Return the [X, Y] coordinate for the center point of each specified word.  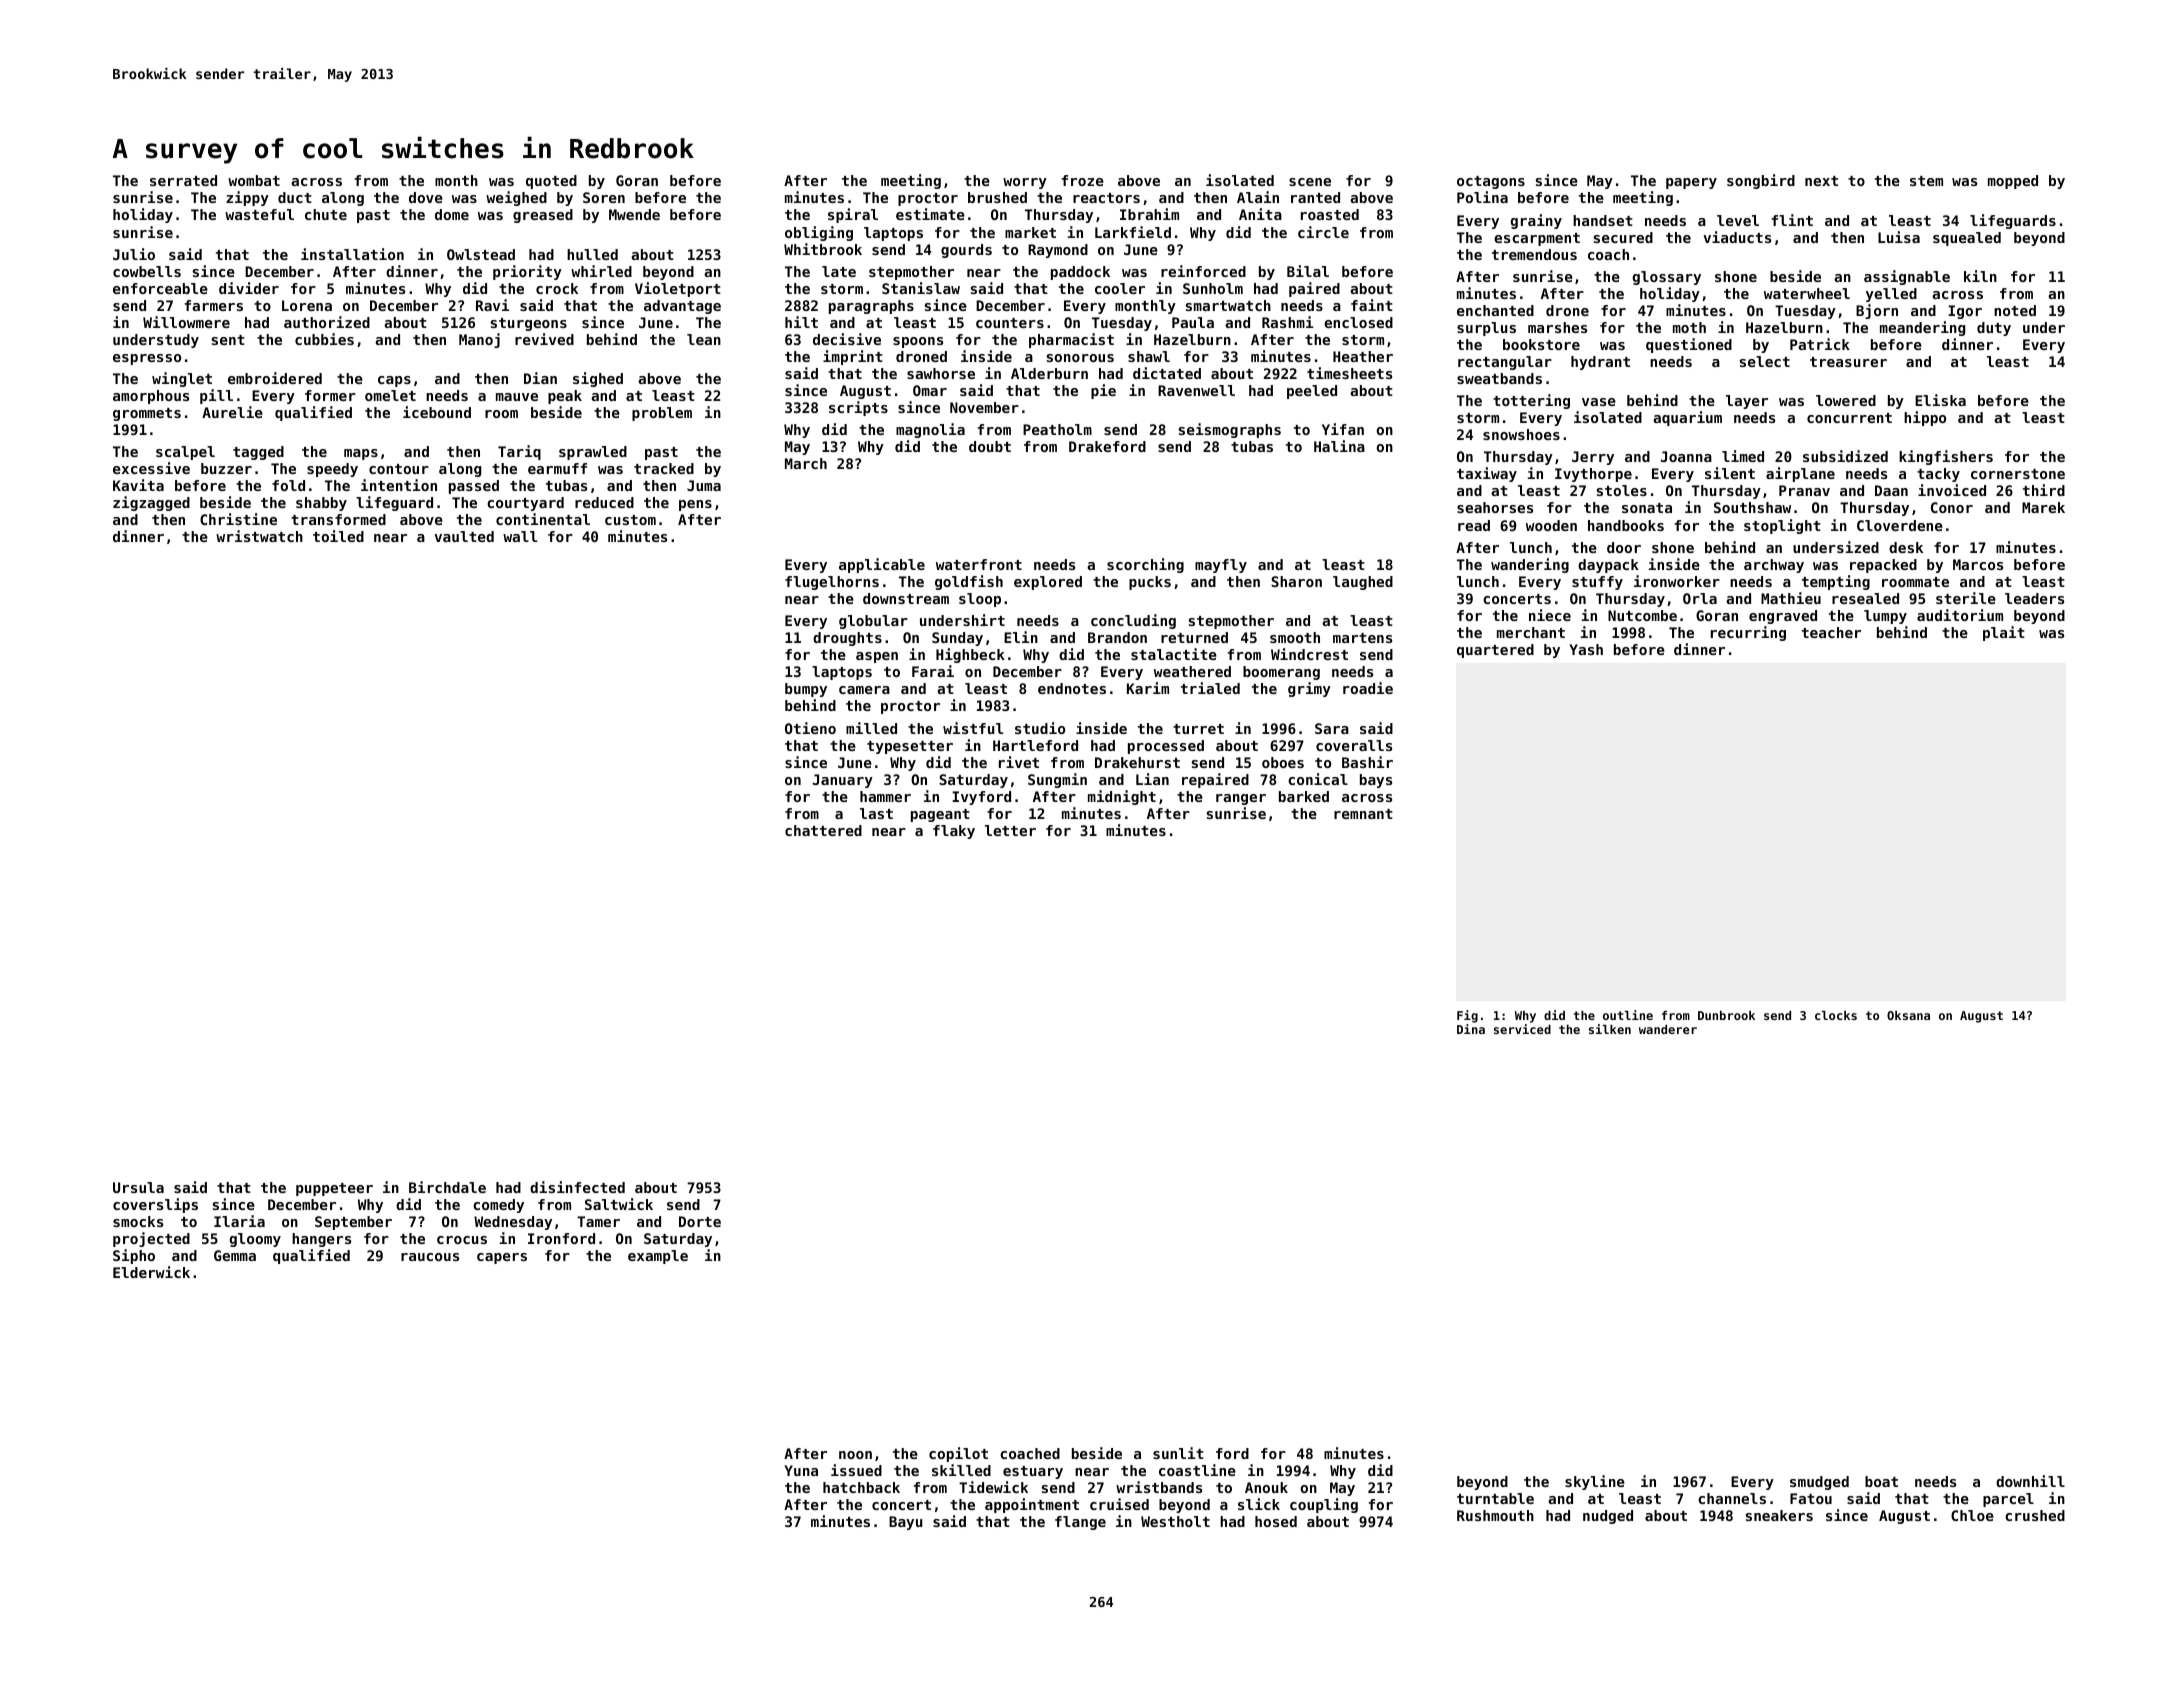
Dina [1471, 1029]
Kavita [138, 485]
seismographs [1229, 430]
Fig [1467, 1016]
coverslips [155, 1205]
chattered [823, 830]
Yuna [801, 1470]
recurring [1748, 633]
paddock [1080, 273]
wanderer [1668, 1029]
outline [1628, 1015]
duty [1994, 329]
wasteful [259, 214]
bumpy [806, 690]
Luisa [1899, 237]
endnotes [1072, 688]
